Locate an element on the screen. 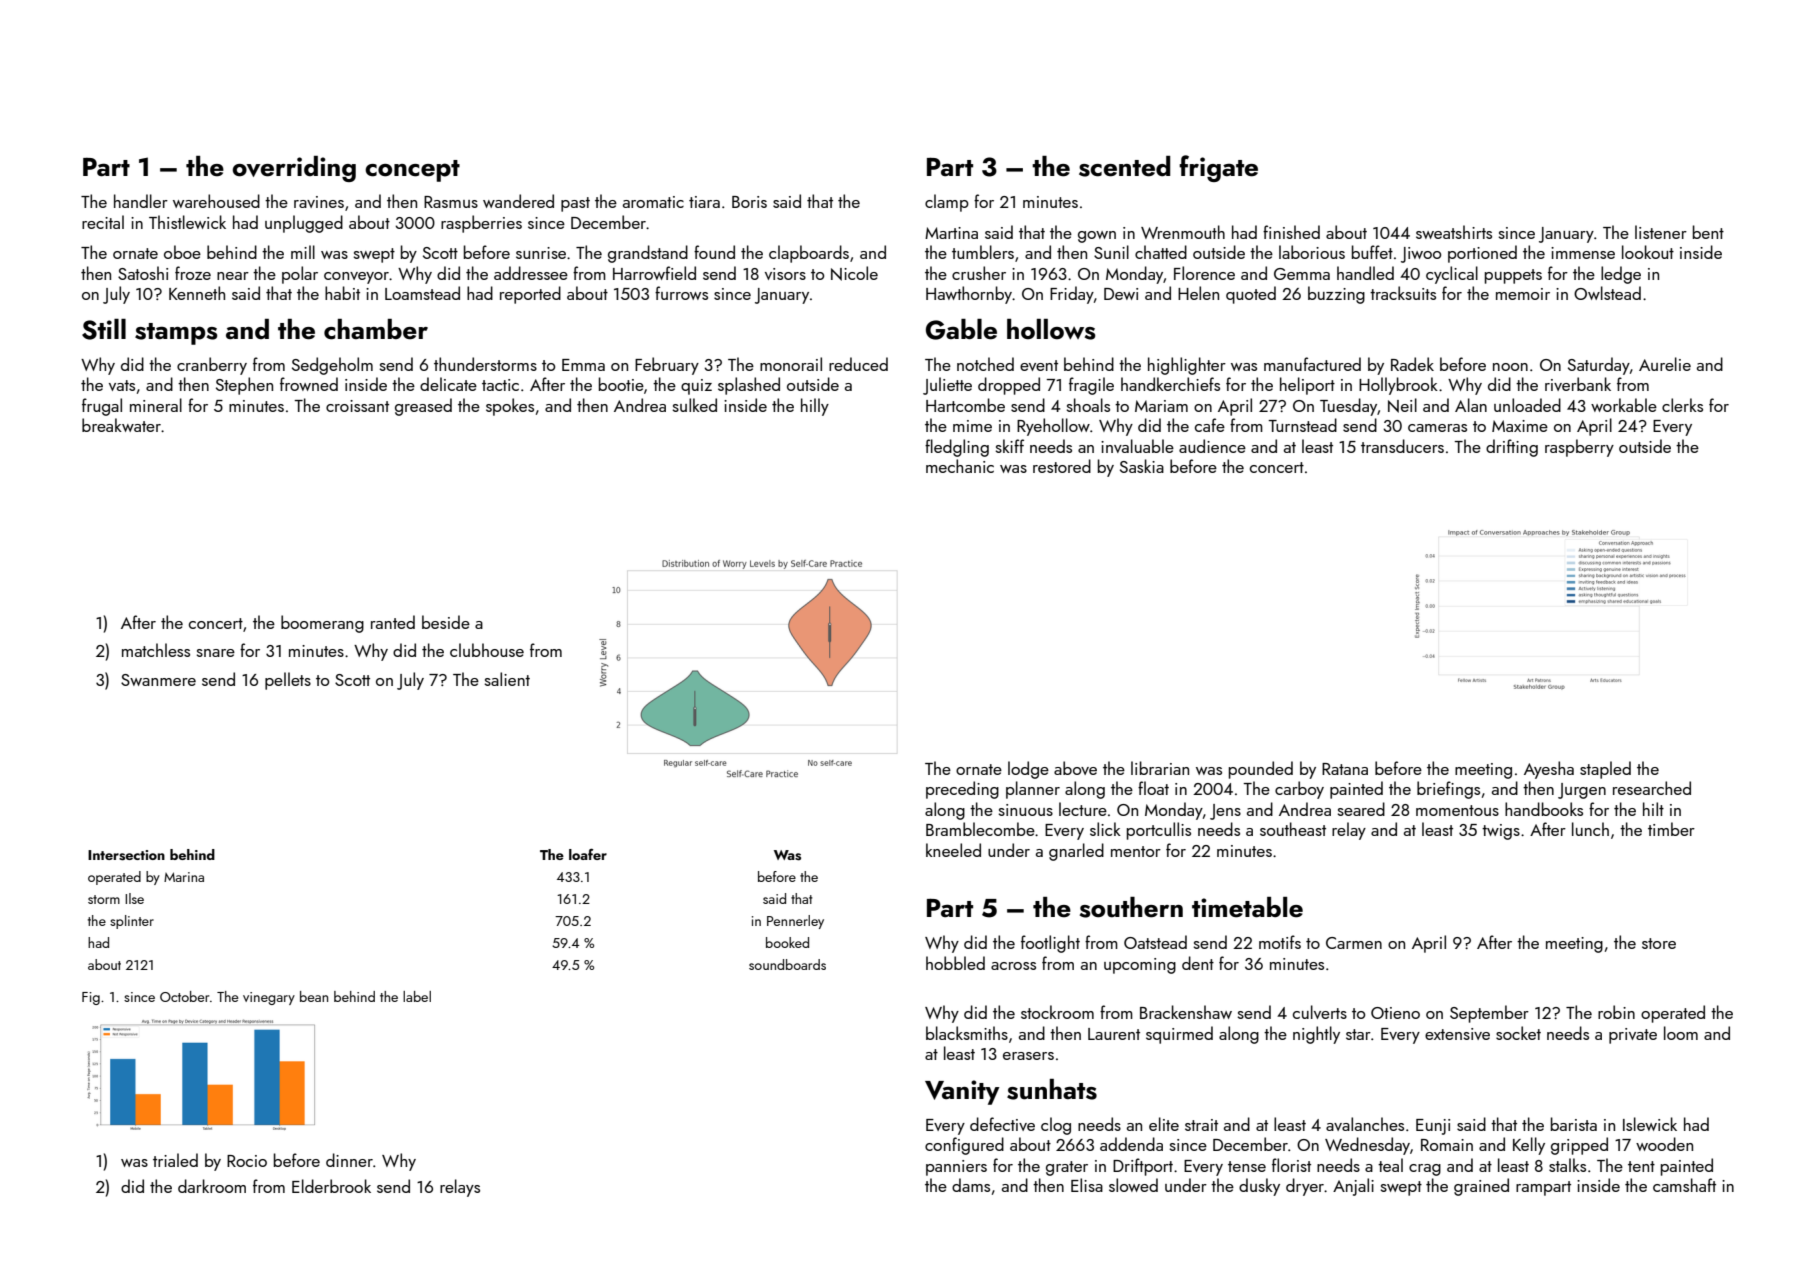 The image size is (1817, 1285). bent is located at coordinates (1708, 232).
